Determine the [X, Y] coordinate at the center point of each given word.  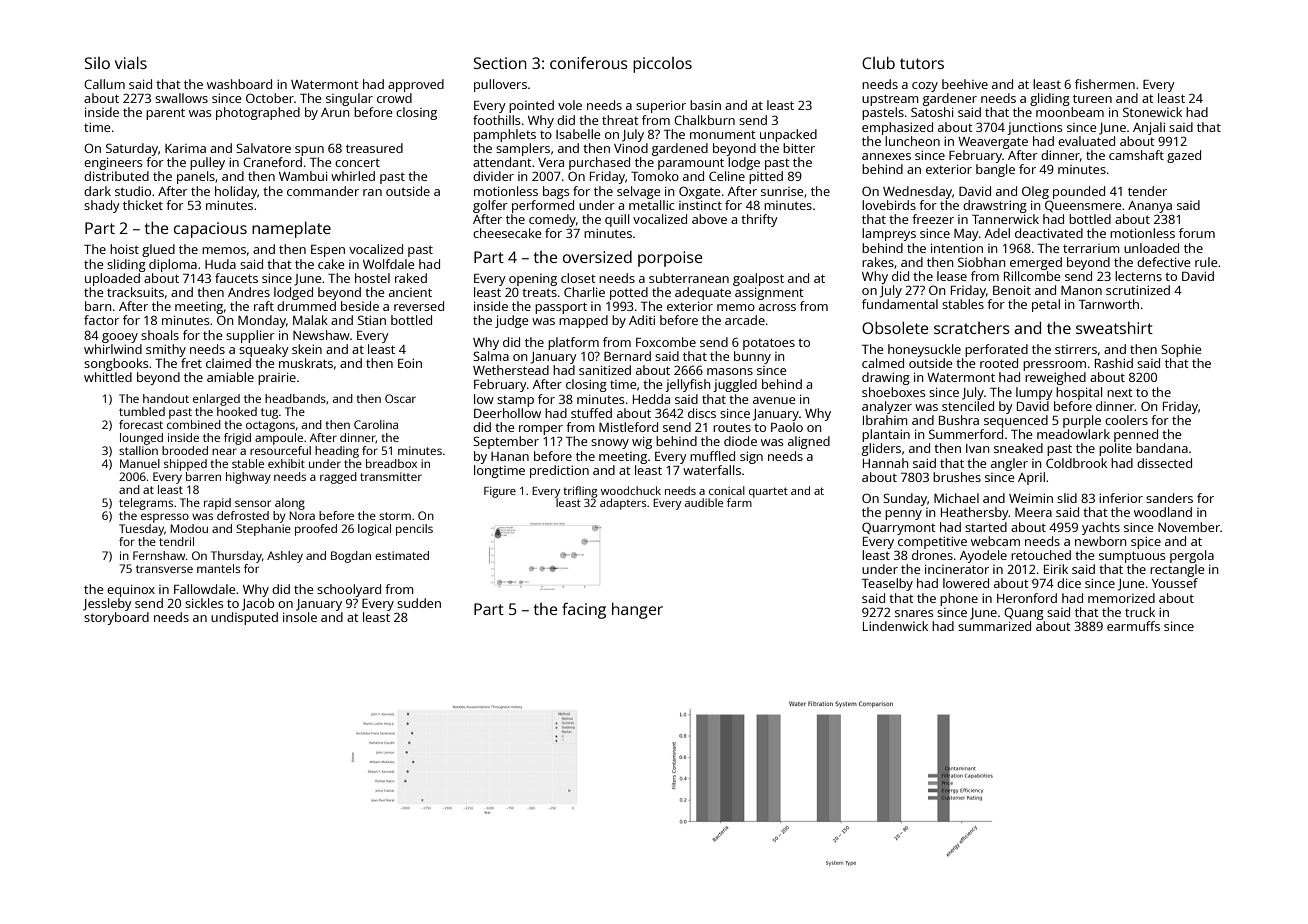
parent [165, 114]
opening [533, 280]
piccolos [662, 65]
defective [1163, 262]
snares [914, 613]
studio [133, 191]
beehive [965, 84]
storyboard [116, 618]
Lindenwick [895, 626]
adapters [623, 504]
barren [203, 476]
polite [1115, 449]
